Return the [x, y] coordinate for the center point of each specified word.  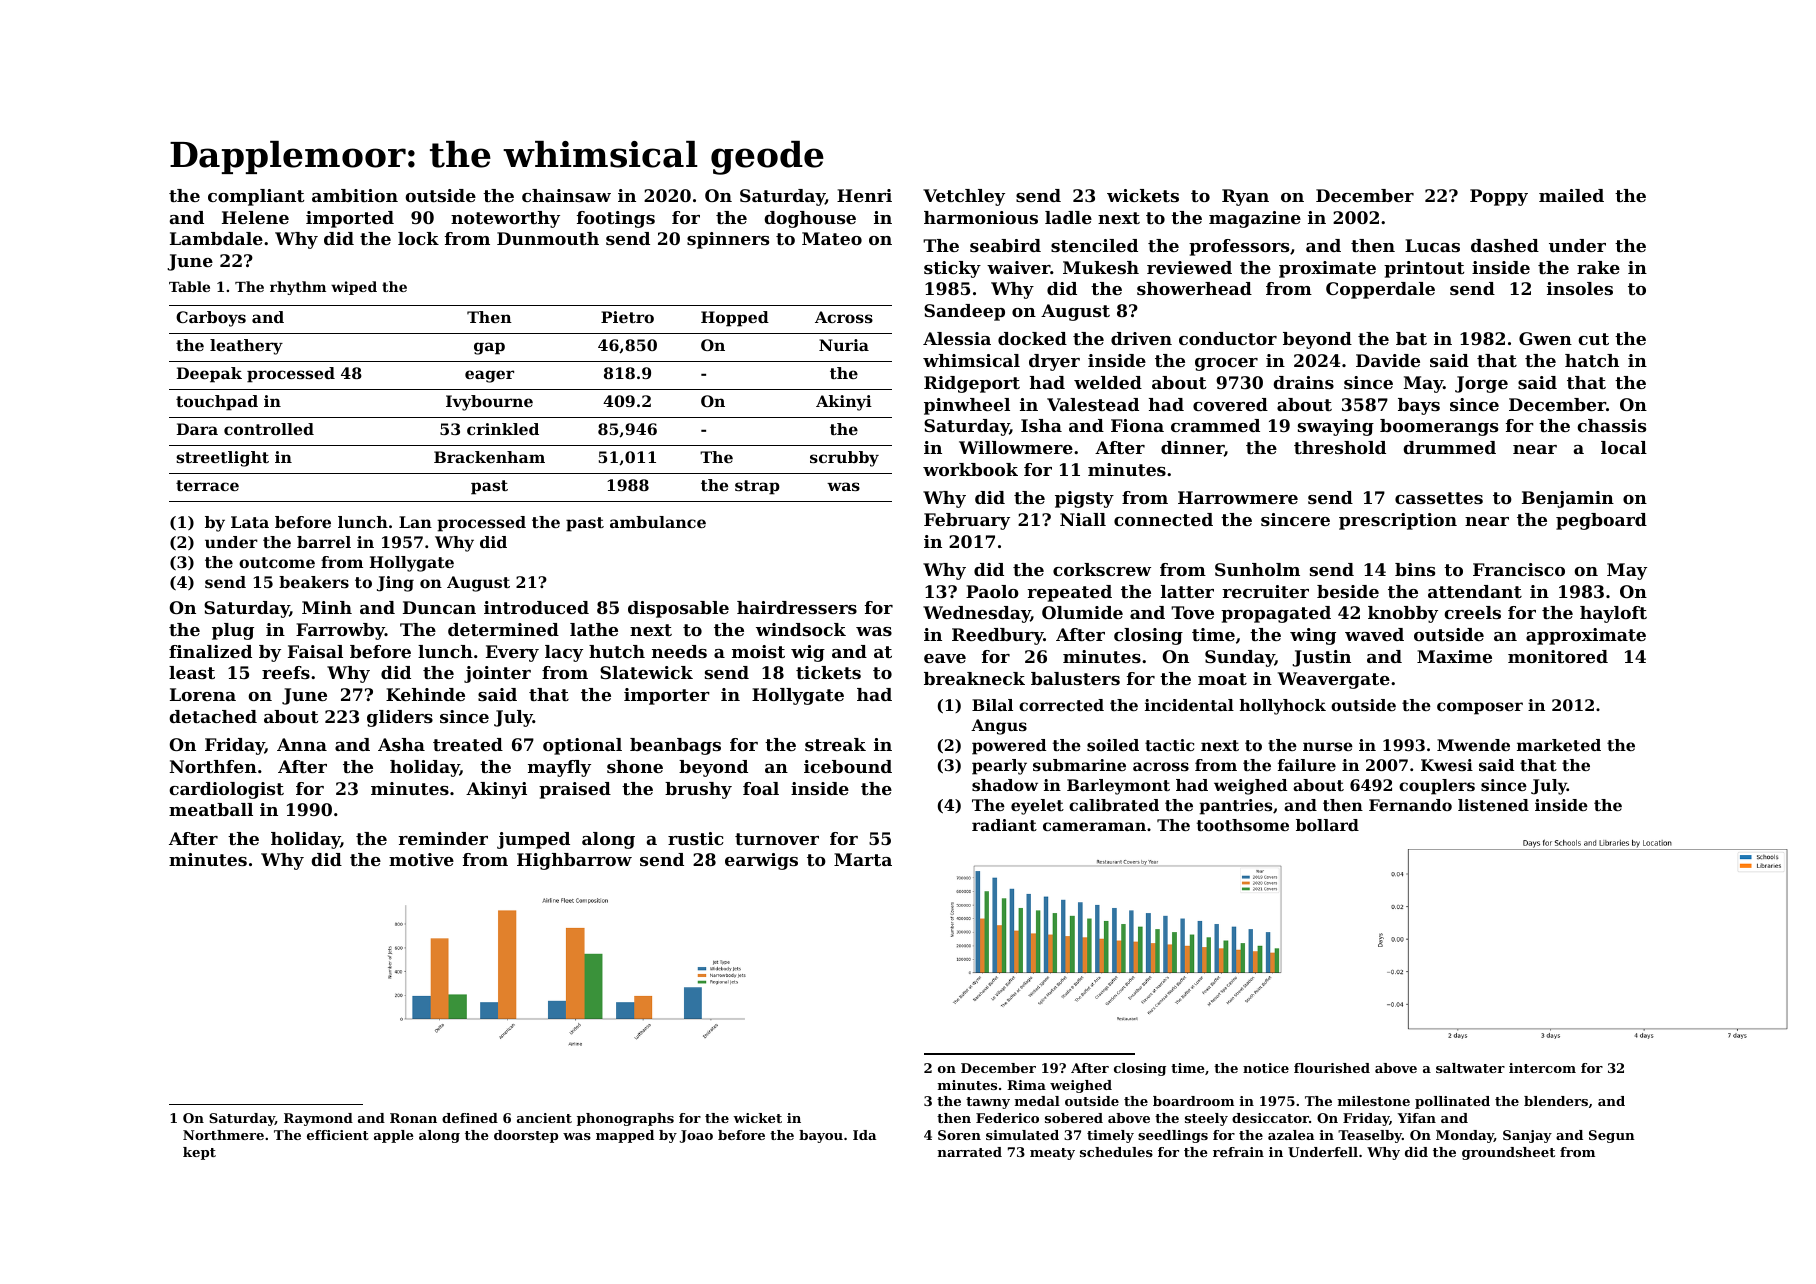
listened [1493, 805]
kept [199, 1153]
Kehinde [425, 694]
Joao [696, 1136]
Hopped [735, 319]
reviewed [1189, 267]
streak [835, 744]
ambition [355, 195]
